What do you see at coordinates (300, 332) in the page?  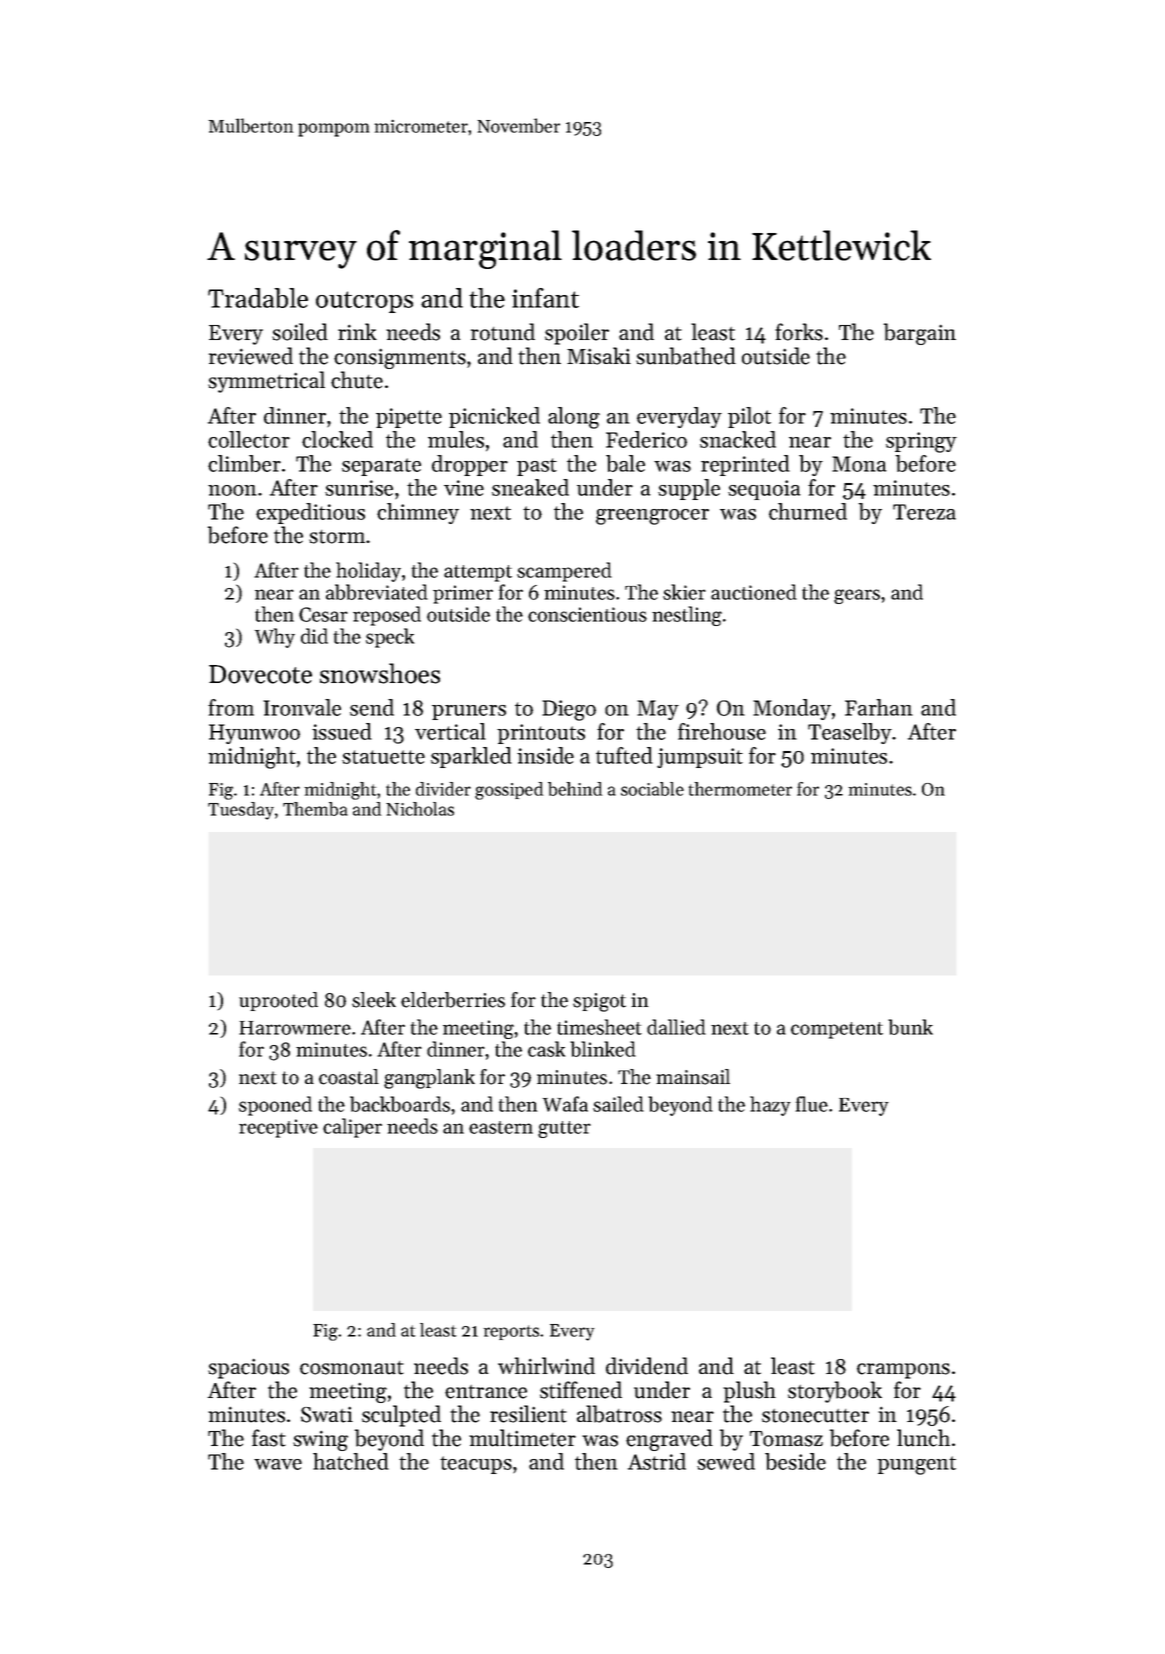 I see `soiled` at bounding box center [300, 332].
